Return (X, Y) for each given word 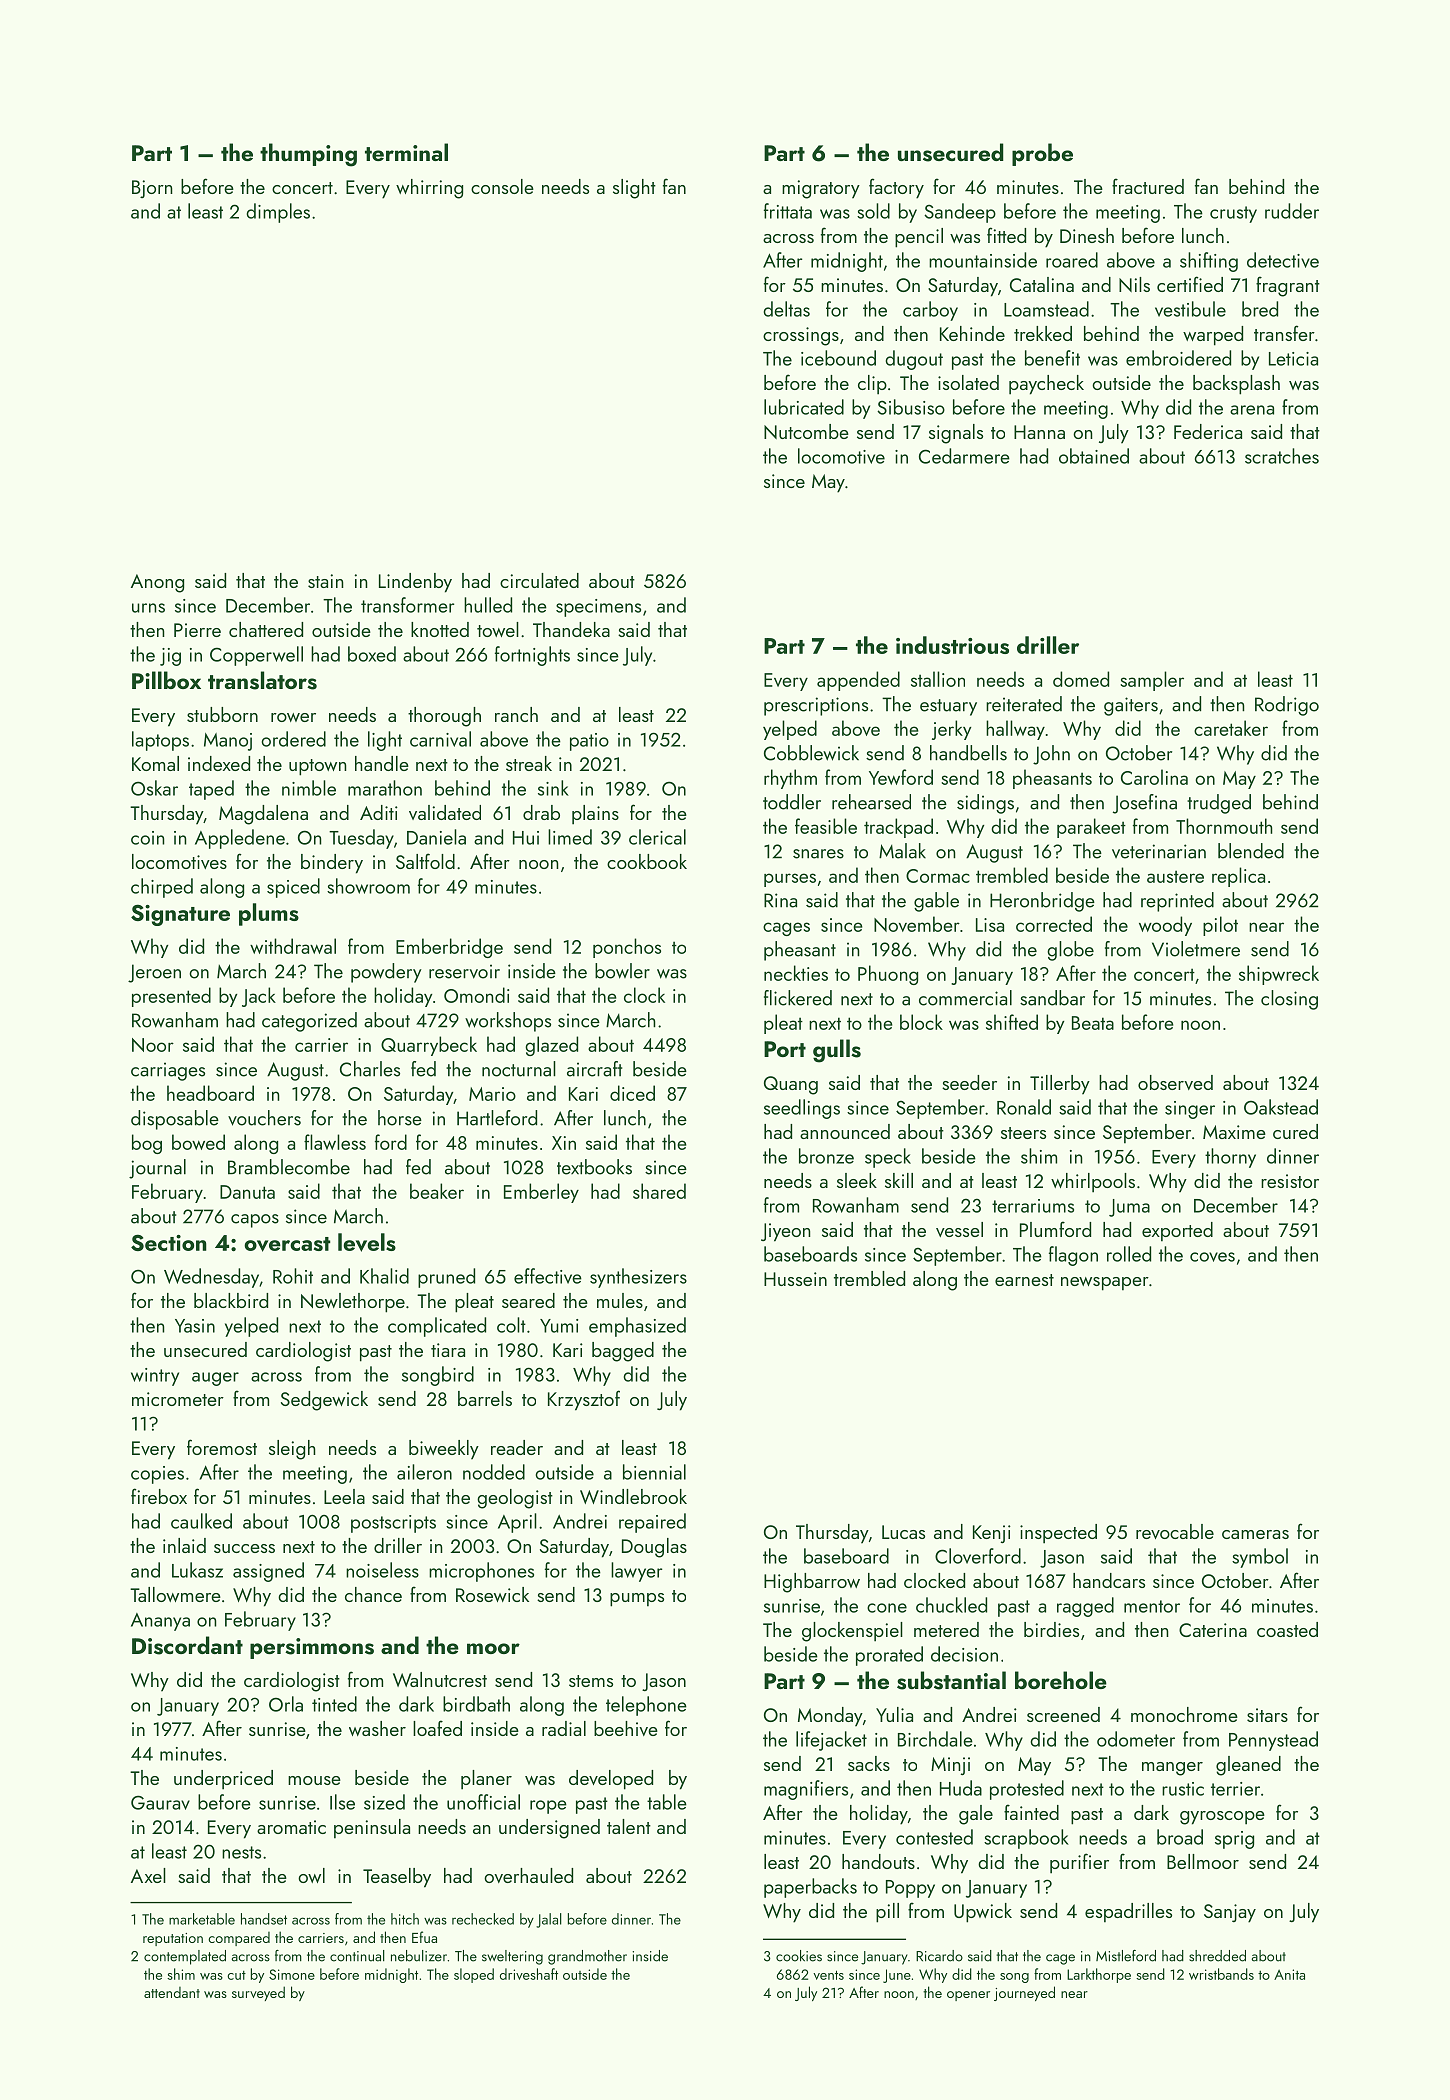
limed (570, 837)
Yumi (559, 1326)
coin (148, 838)
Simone (292, 1974)
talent (629, 1826)
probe (1042, 154)
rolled (1129, 1254)
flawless (335, 1142)
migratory (821, 189)
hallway (1015, 730)
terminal (406, 152)
